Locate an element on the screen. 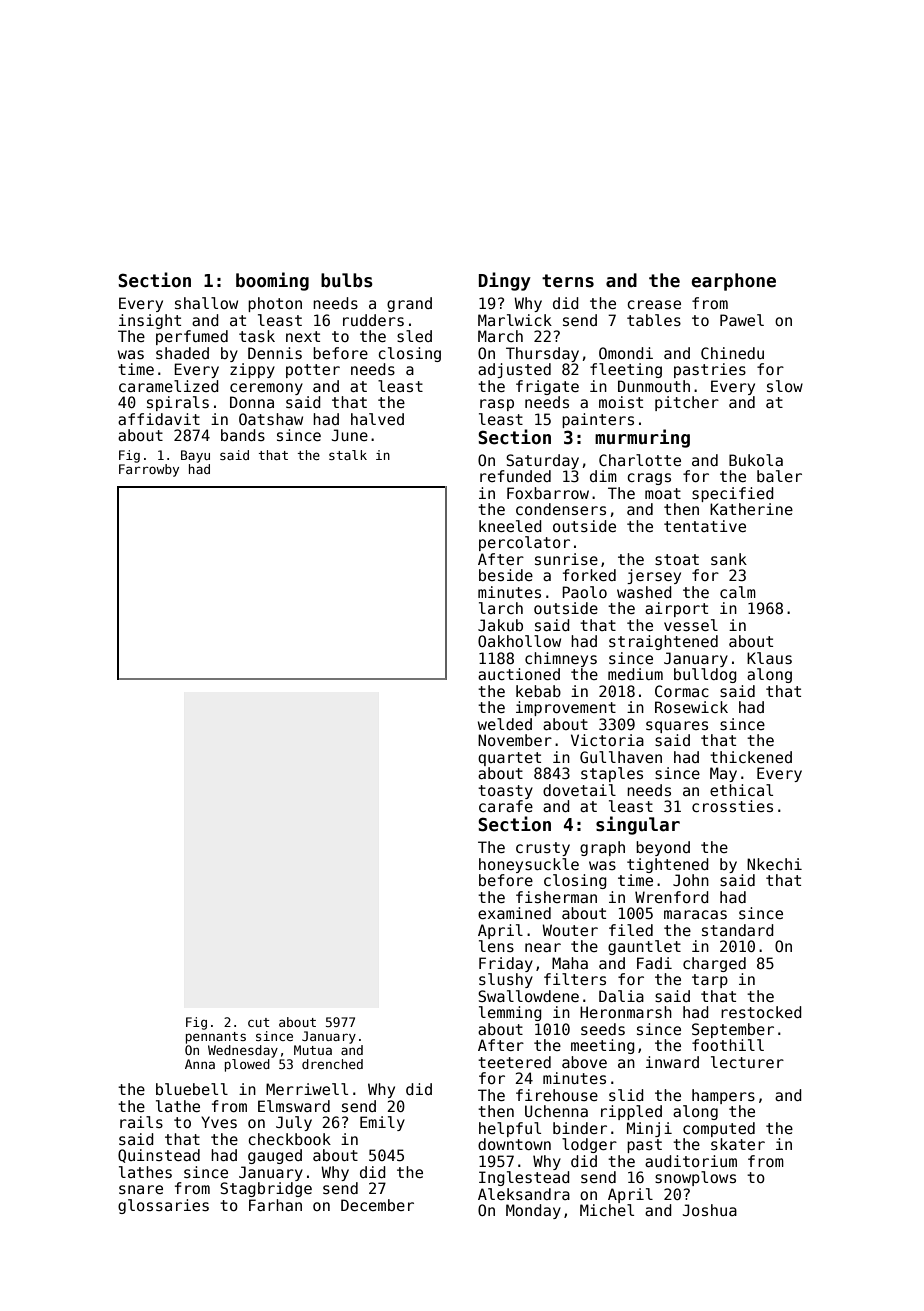 Image resolution: width=924 pixels, height=1311 pixels. quartet is located at coordinates (509, 759).
